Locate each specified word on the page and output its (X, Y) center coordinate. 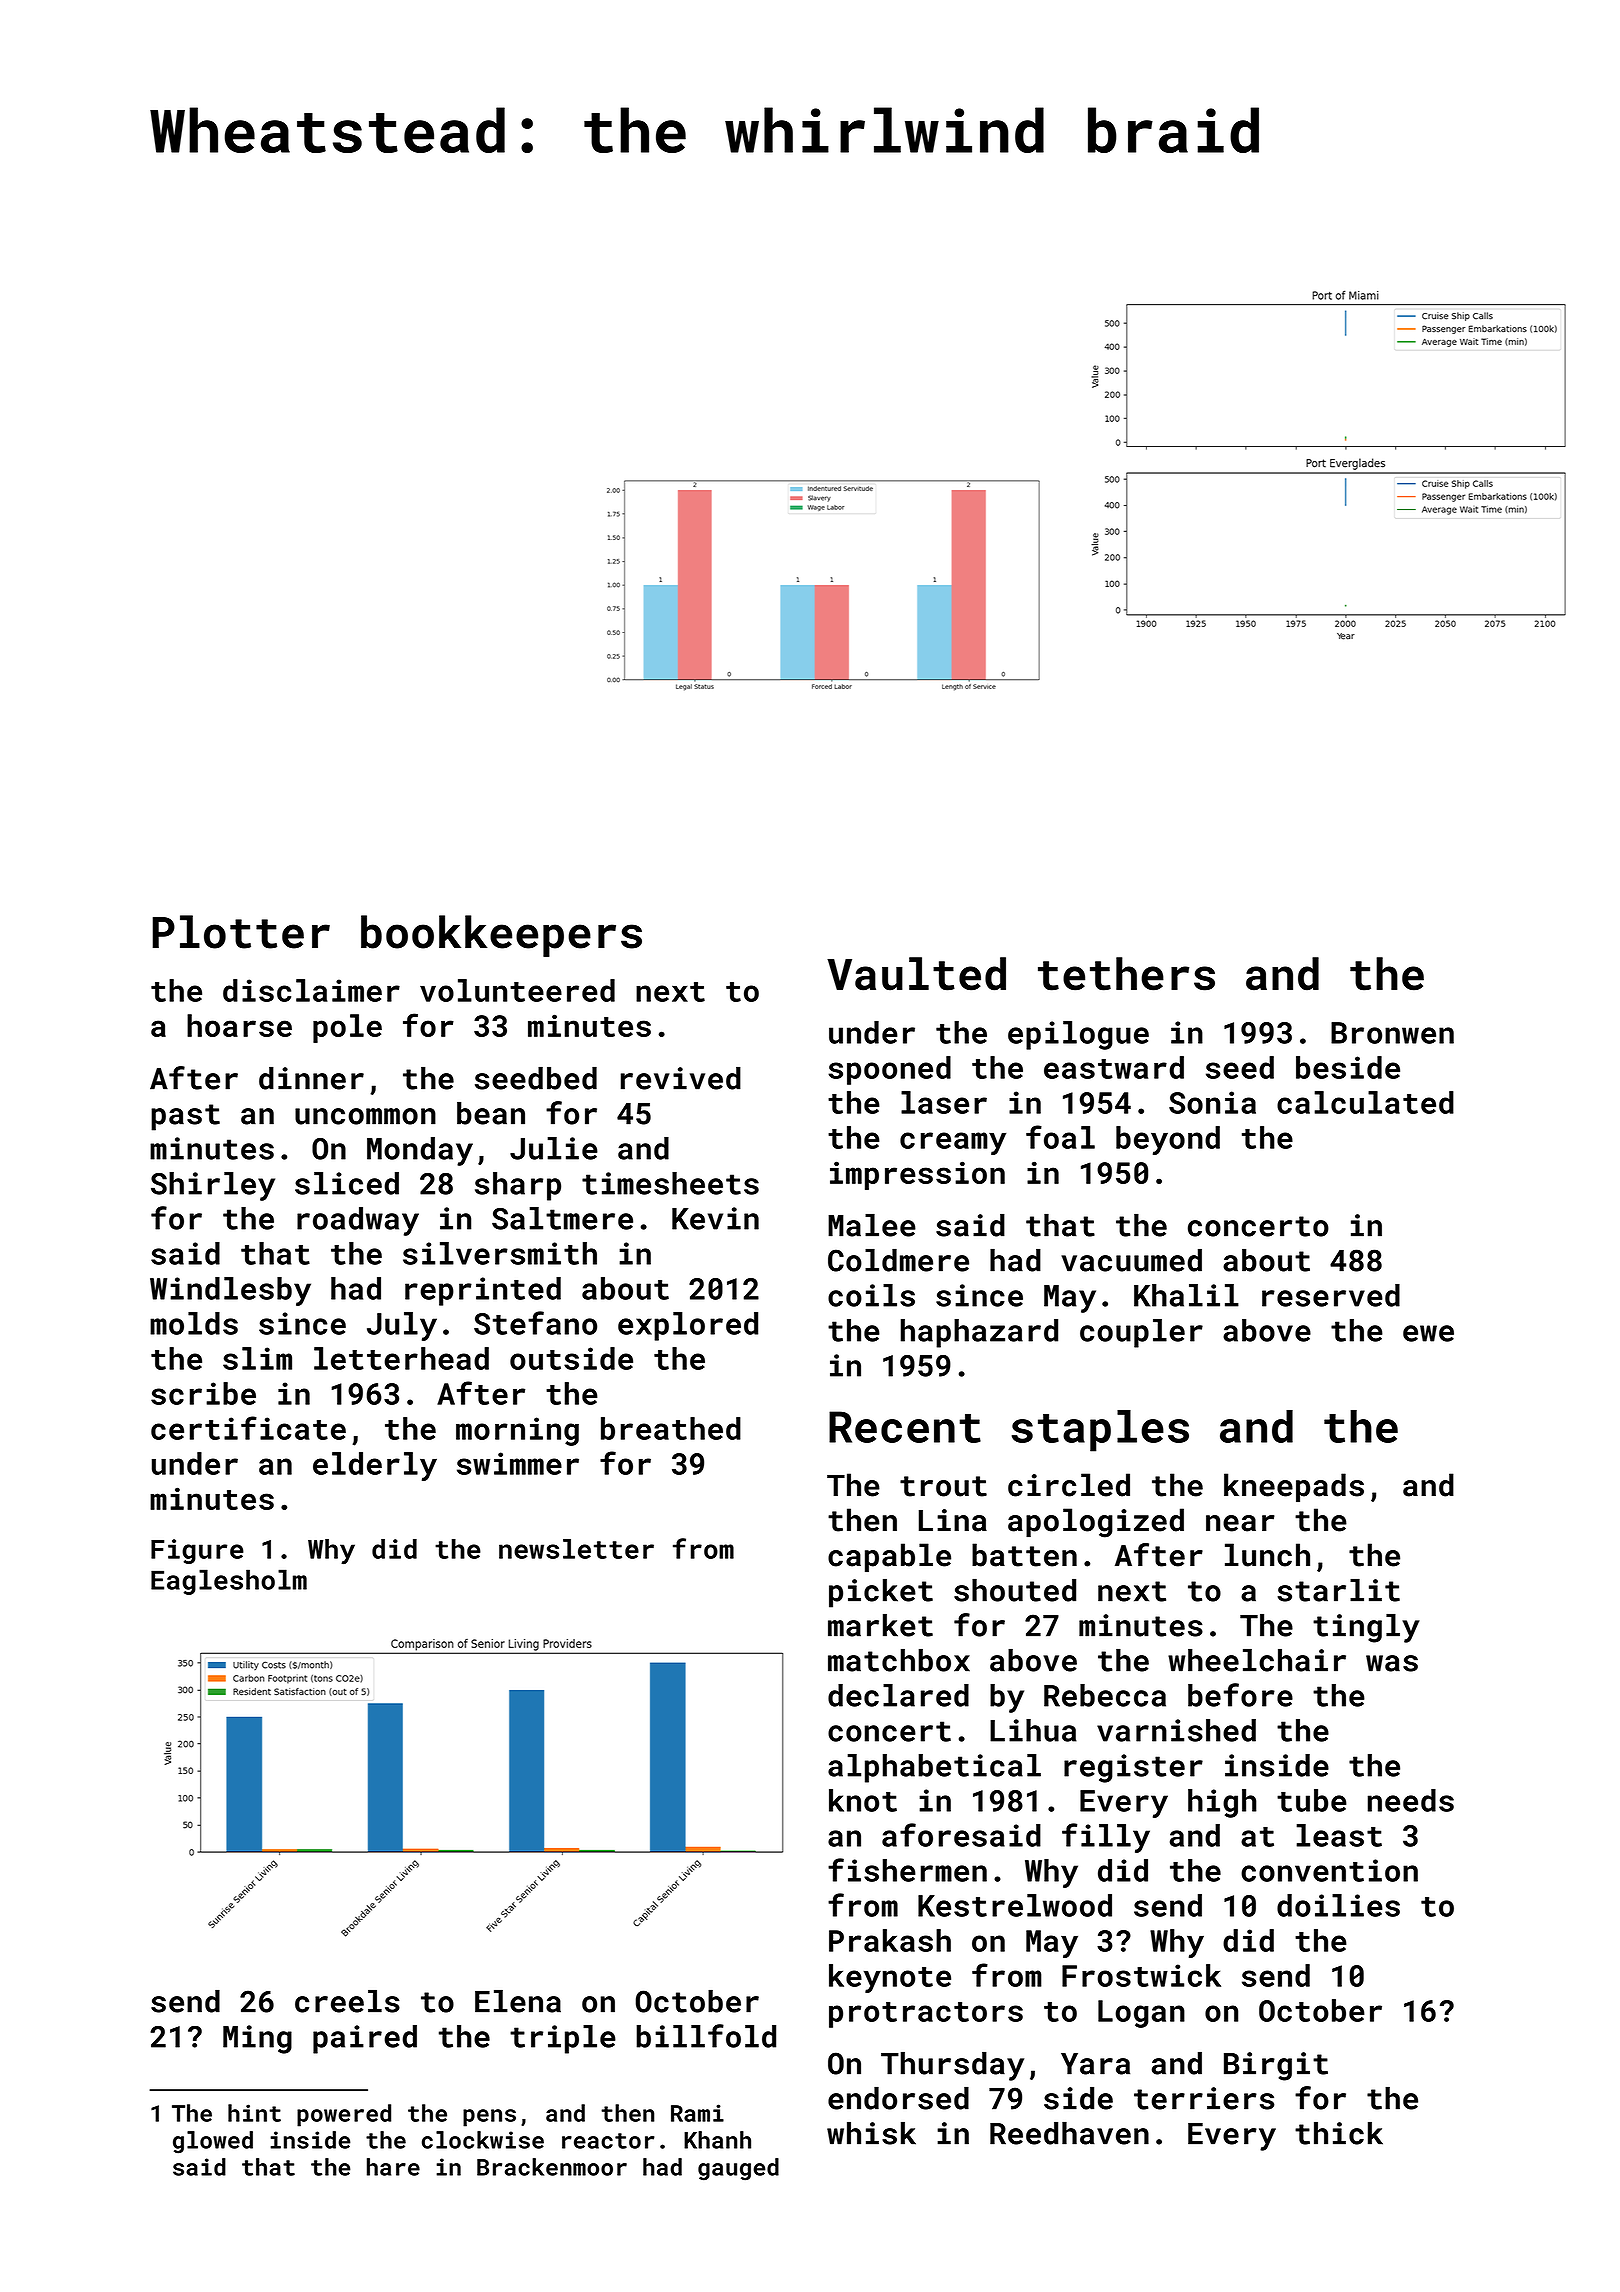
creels (347, 2001)
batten (1024, 1555)
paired (365, 2039)
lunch (1267, 1555)
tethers (1126, 974)
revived (681, 1078)
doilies (1338, 1905)
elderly (375, 1466)
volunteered (517, 990)
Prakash (890, 1940)
